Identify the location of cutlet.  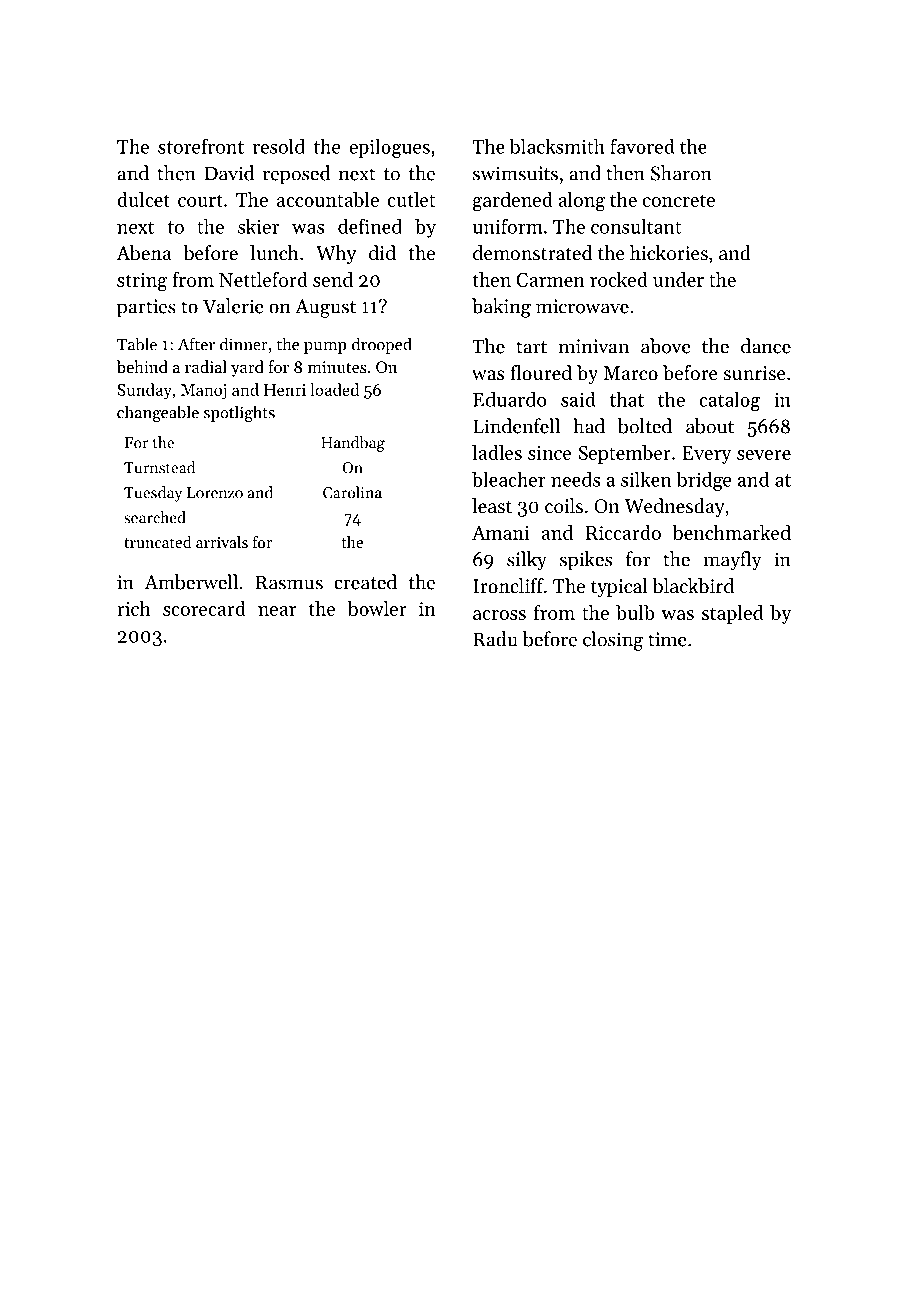
(411, 199).
